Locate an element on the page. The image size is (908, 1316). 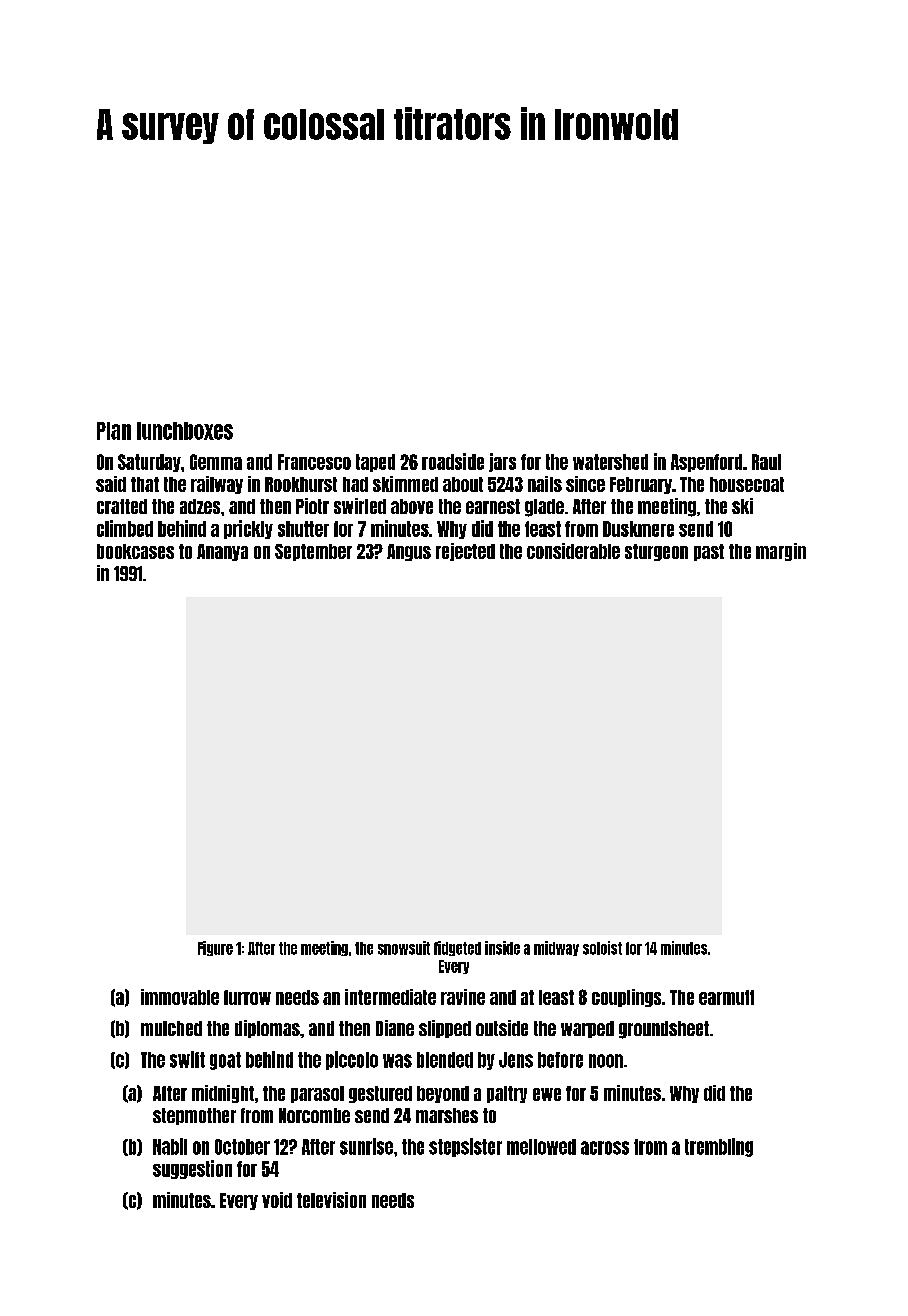
lunchboxes is located at coordinates (185, 431).
